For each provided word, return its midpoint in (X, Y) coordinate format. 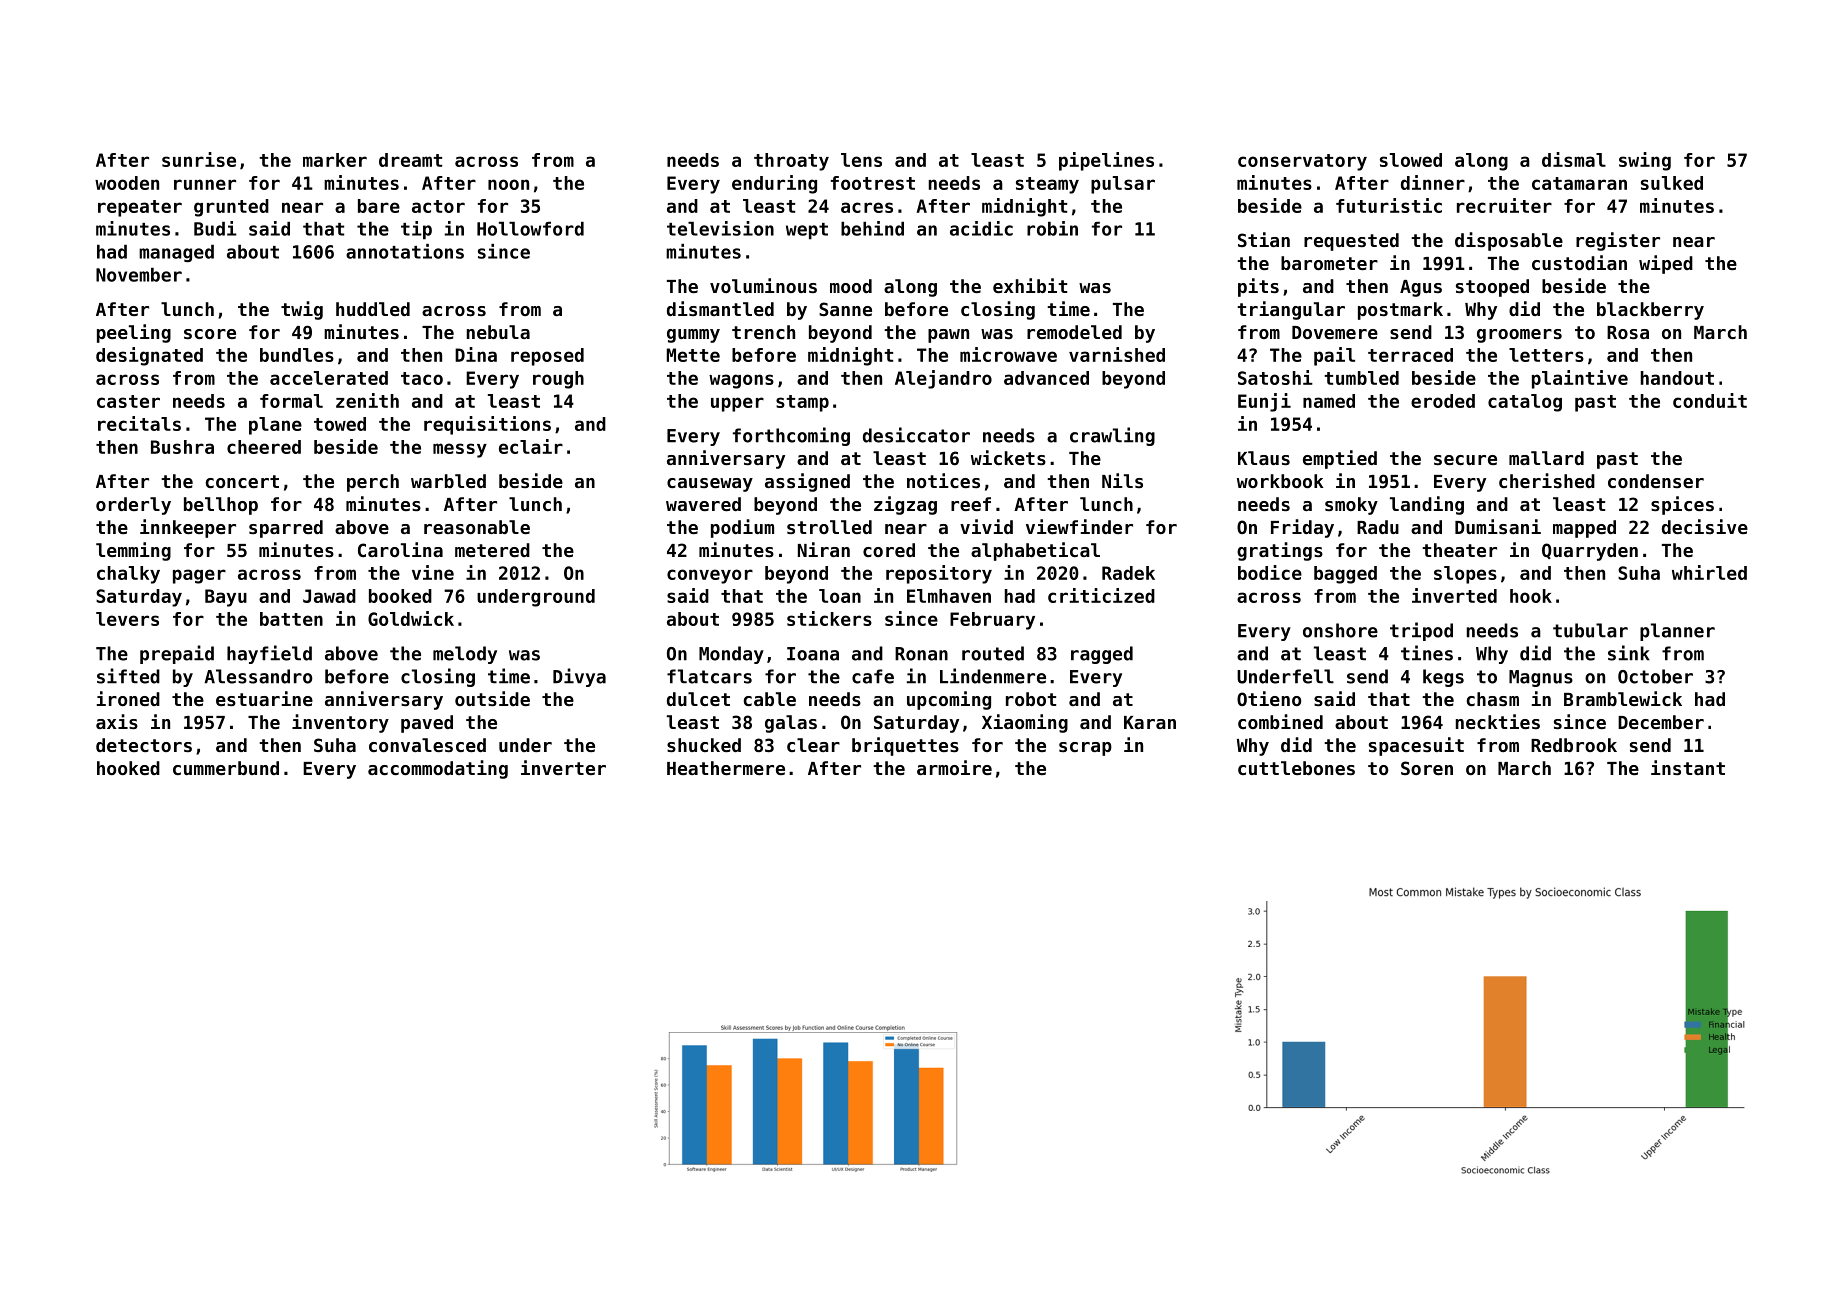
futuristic (1389, 205)
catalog (1525, 403)
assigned (807, 482)
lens (861, 160)
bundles (297, 355)
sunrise (199, 159)
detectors (144, 745)
